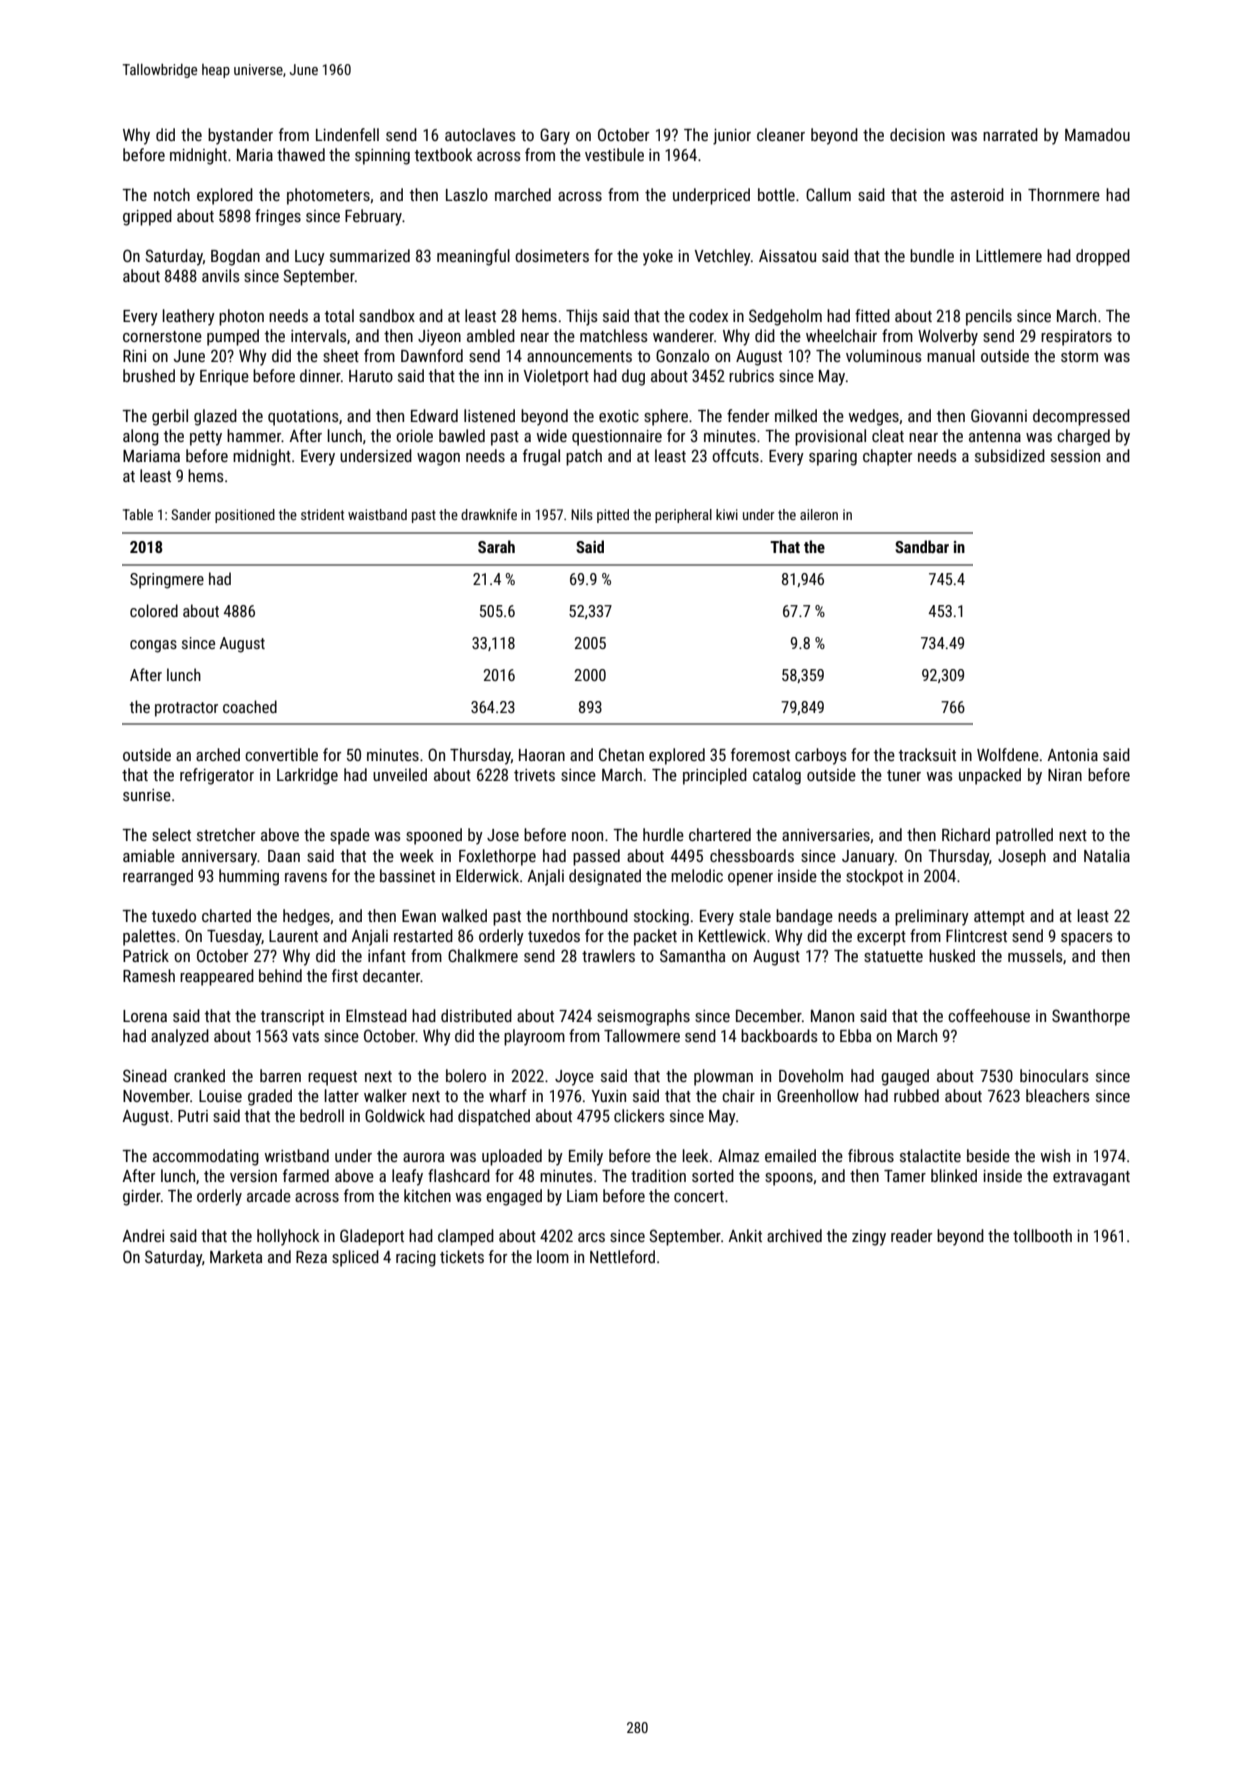  What do you see at coordinates (745, 1235) in the screenshot?
I see `Ankit` at bounding box center [745, 1235].
